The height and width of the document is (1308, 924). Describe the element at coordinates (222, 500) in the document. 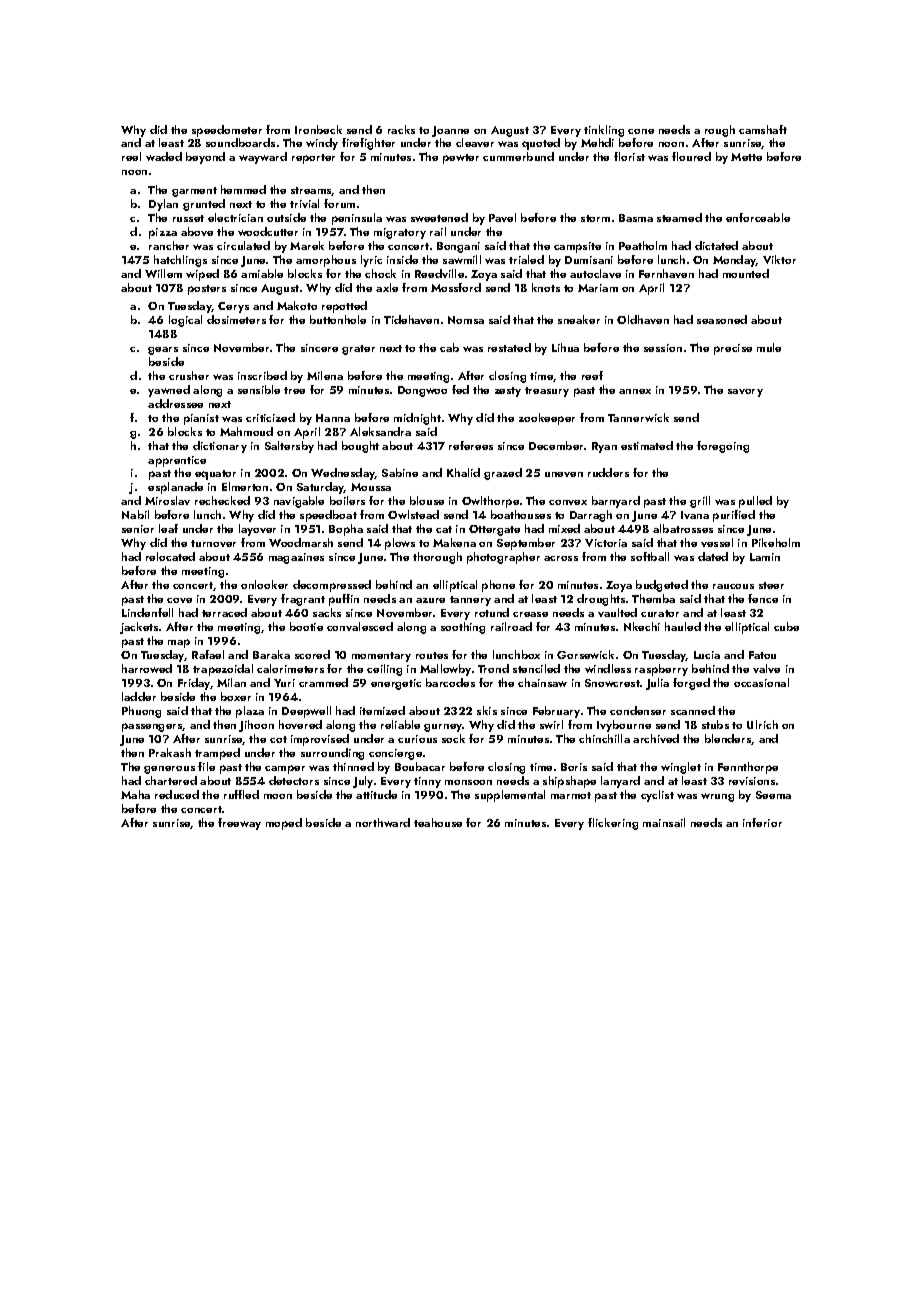

I see `rechecked` at that location.
